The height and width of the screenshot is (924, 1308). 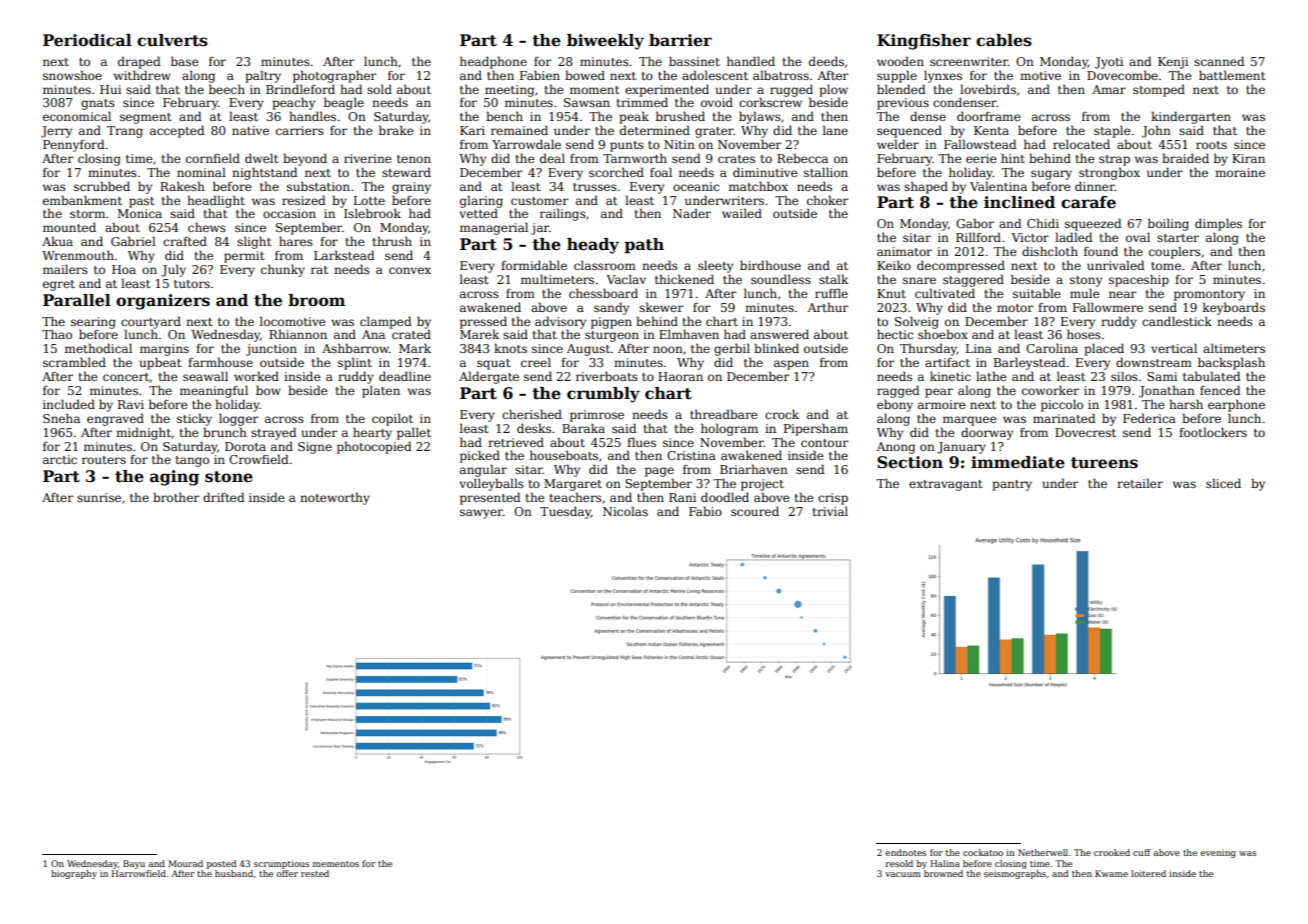 I want to click on vacuum, so click(x=903, y=874).
